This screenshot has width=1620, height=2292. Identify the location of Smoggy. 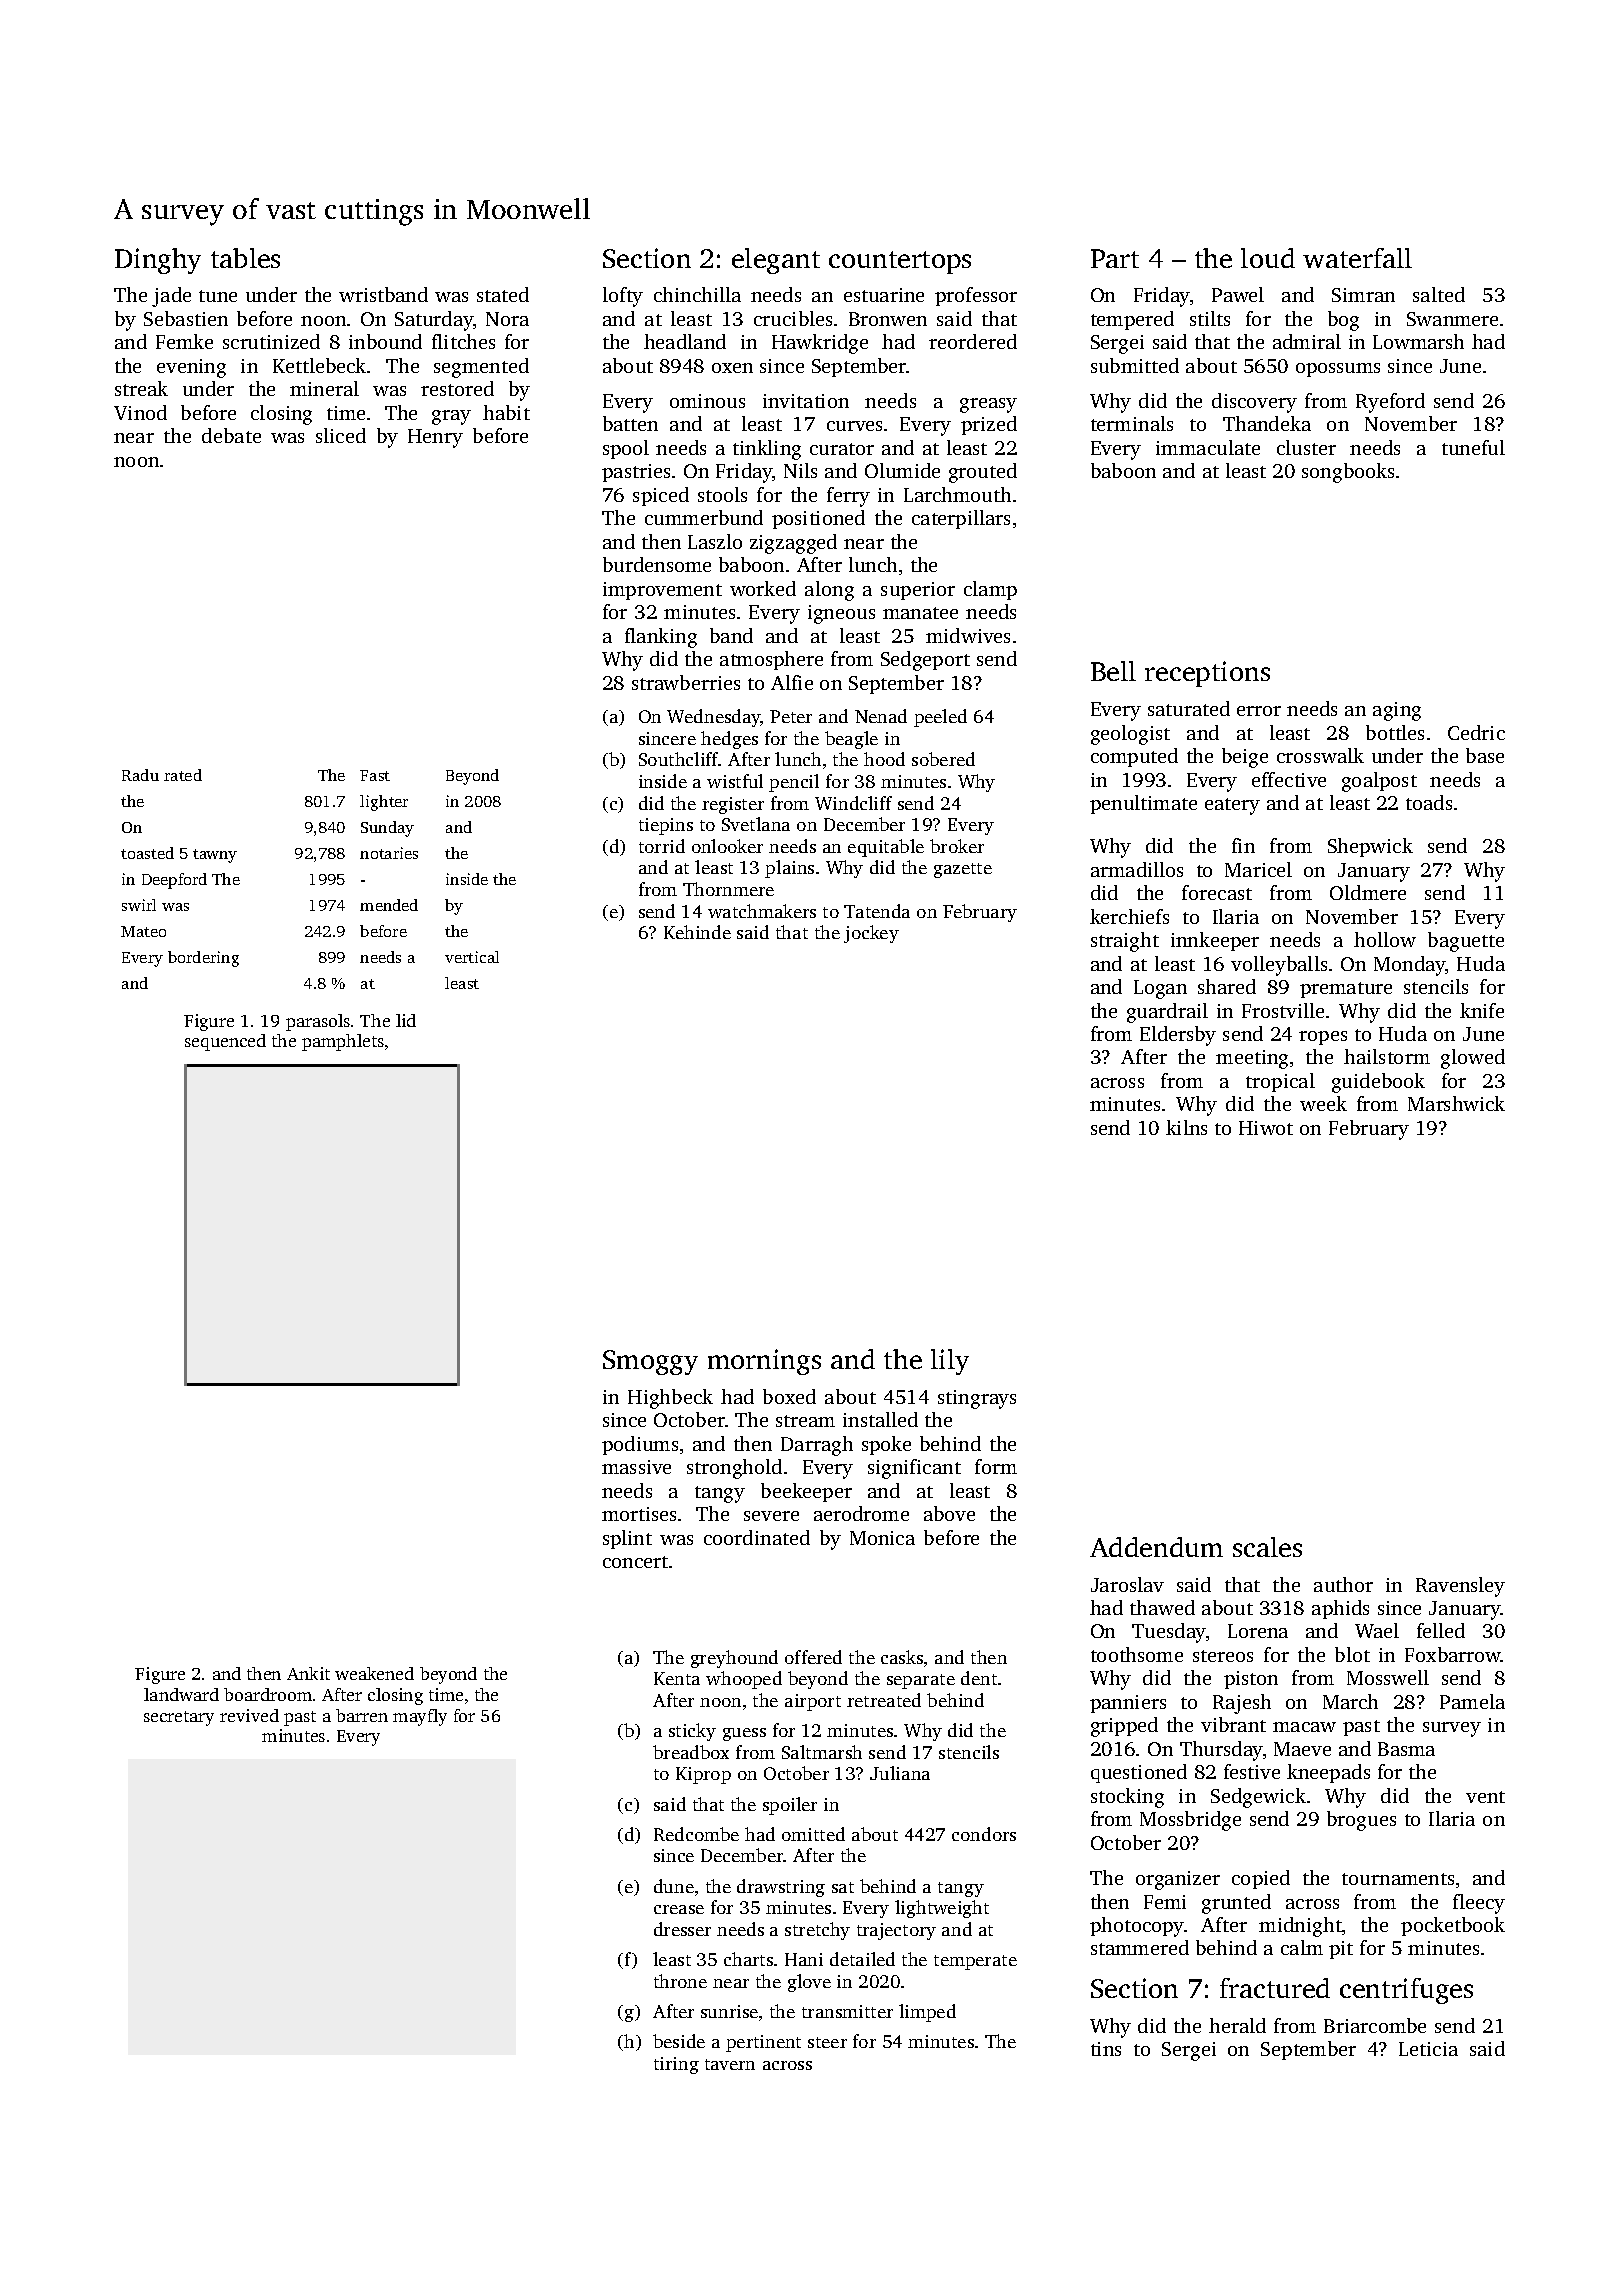
(650, 1362).
